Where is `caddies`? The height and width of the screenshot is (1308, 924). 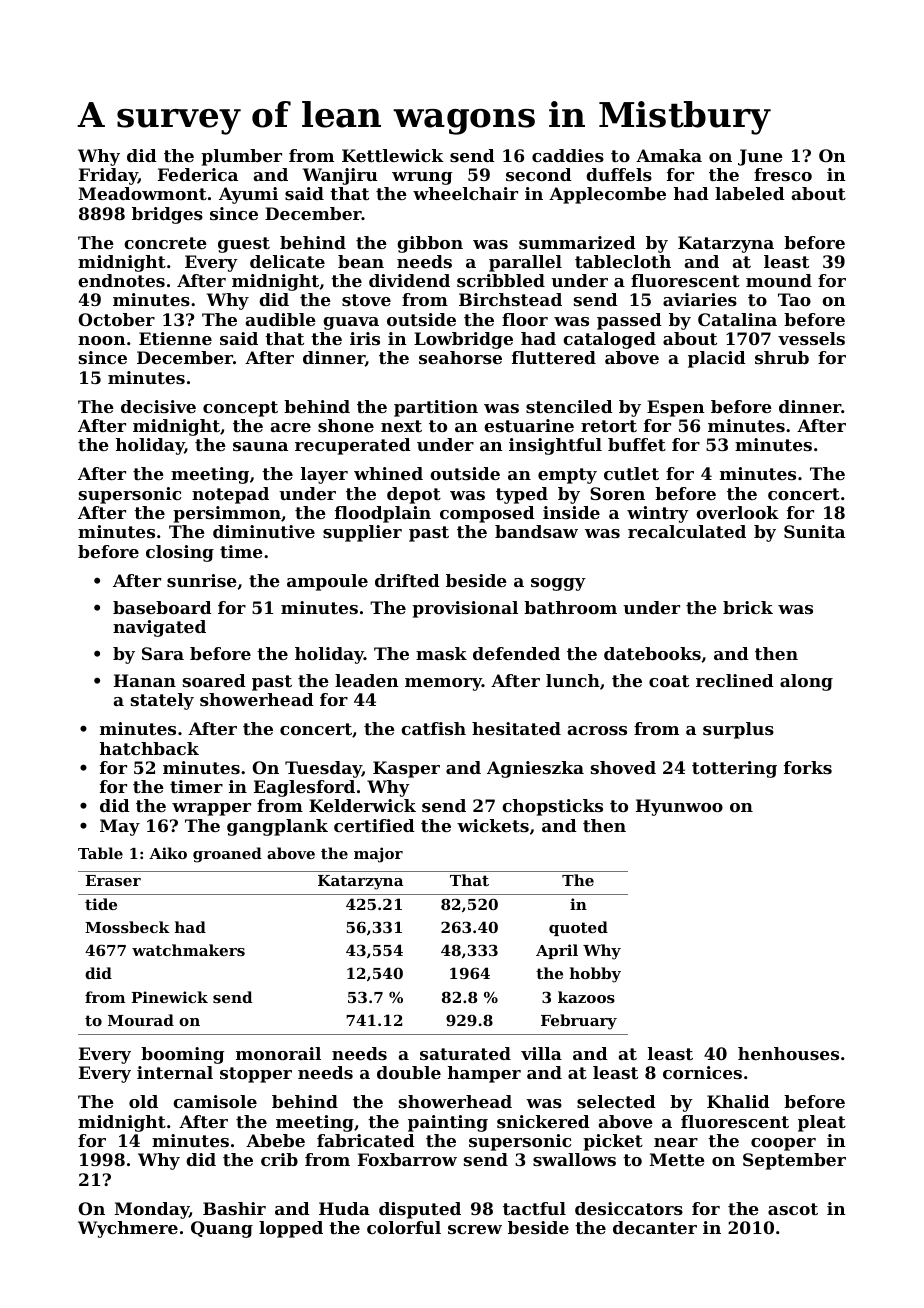 caddies is located at coordinates (568, 155).
